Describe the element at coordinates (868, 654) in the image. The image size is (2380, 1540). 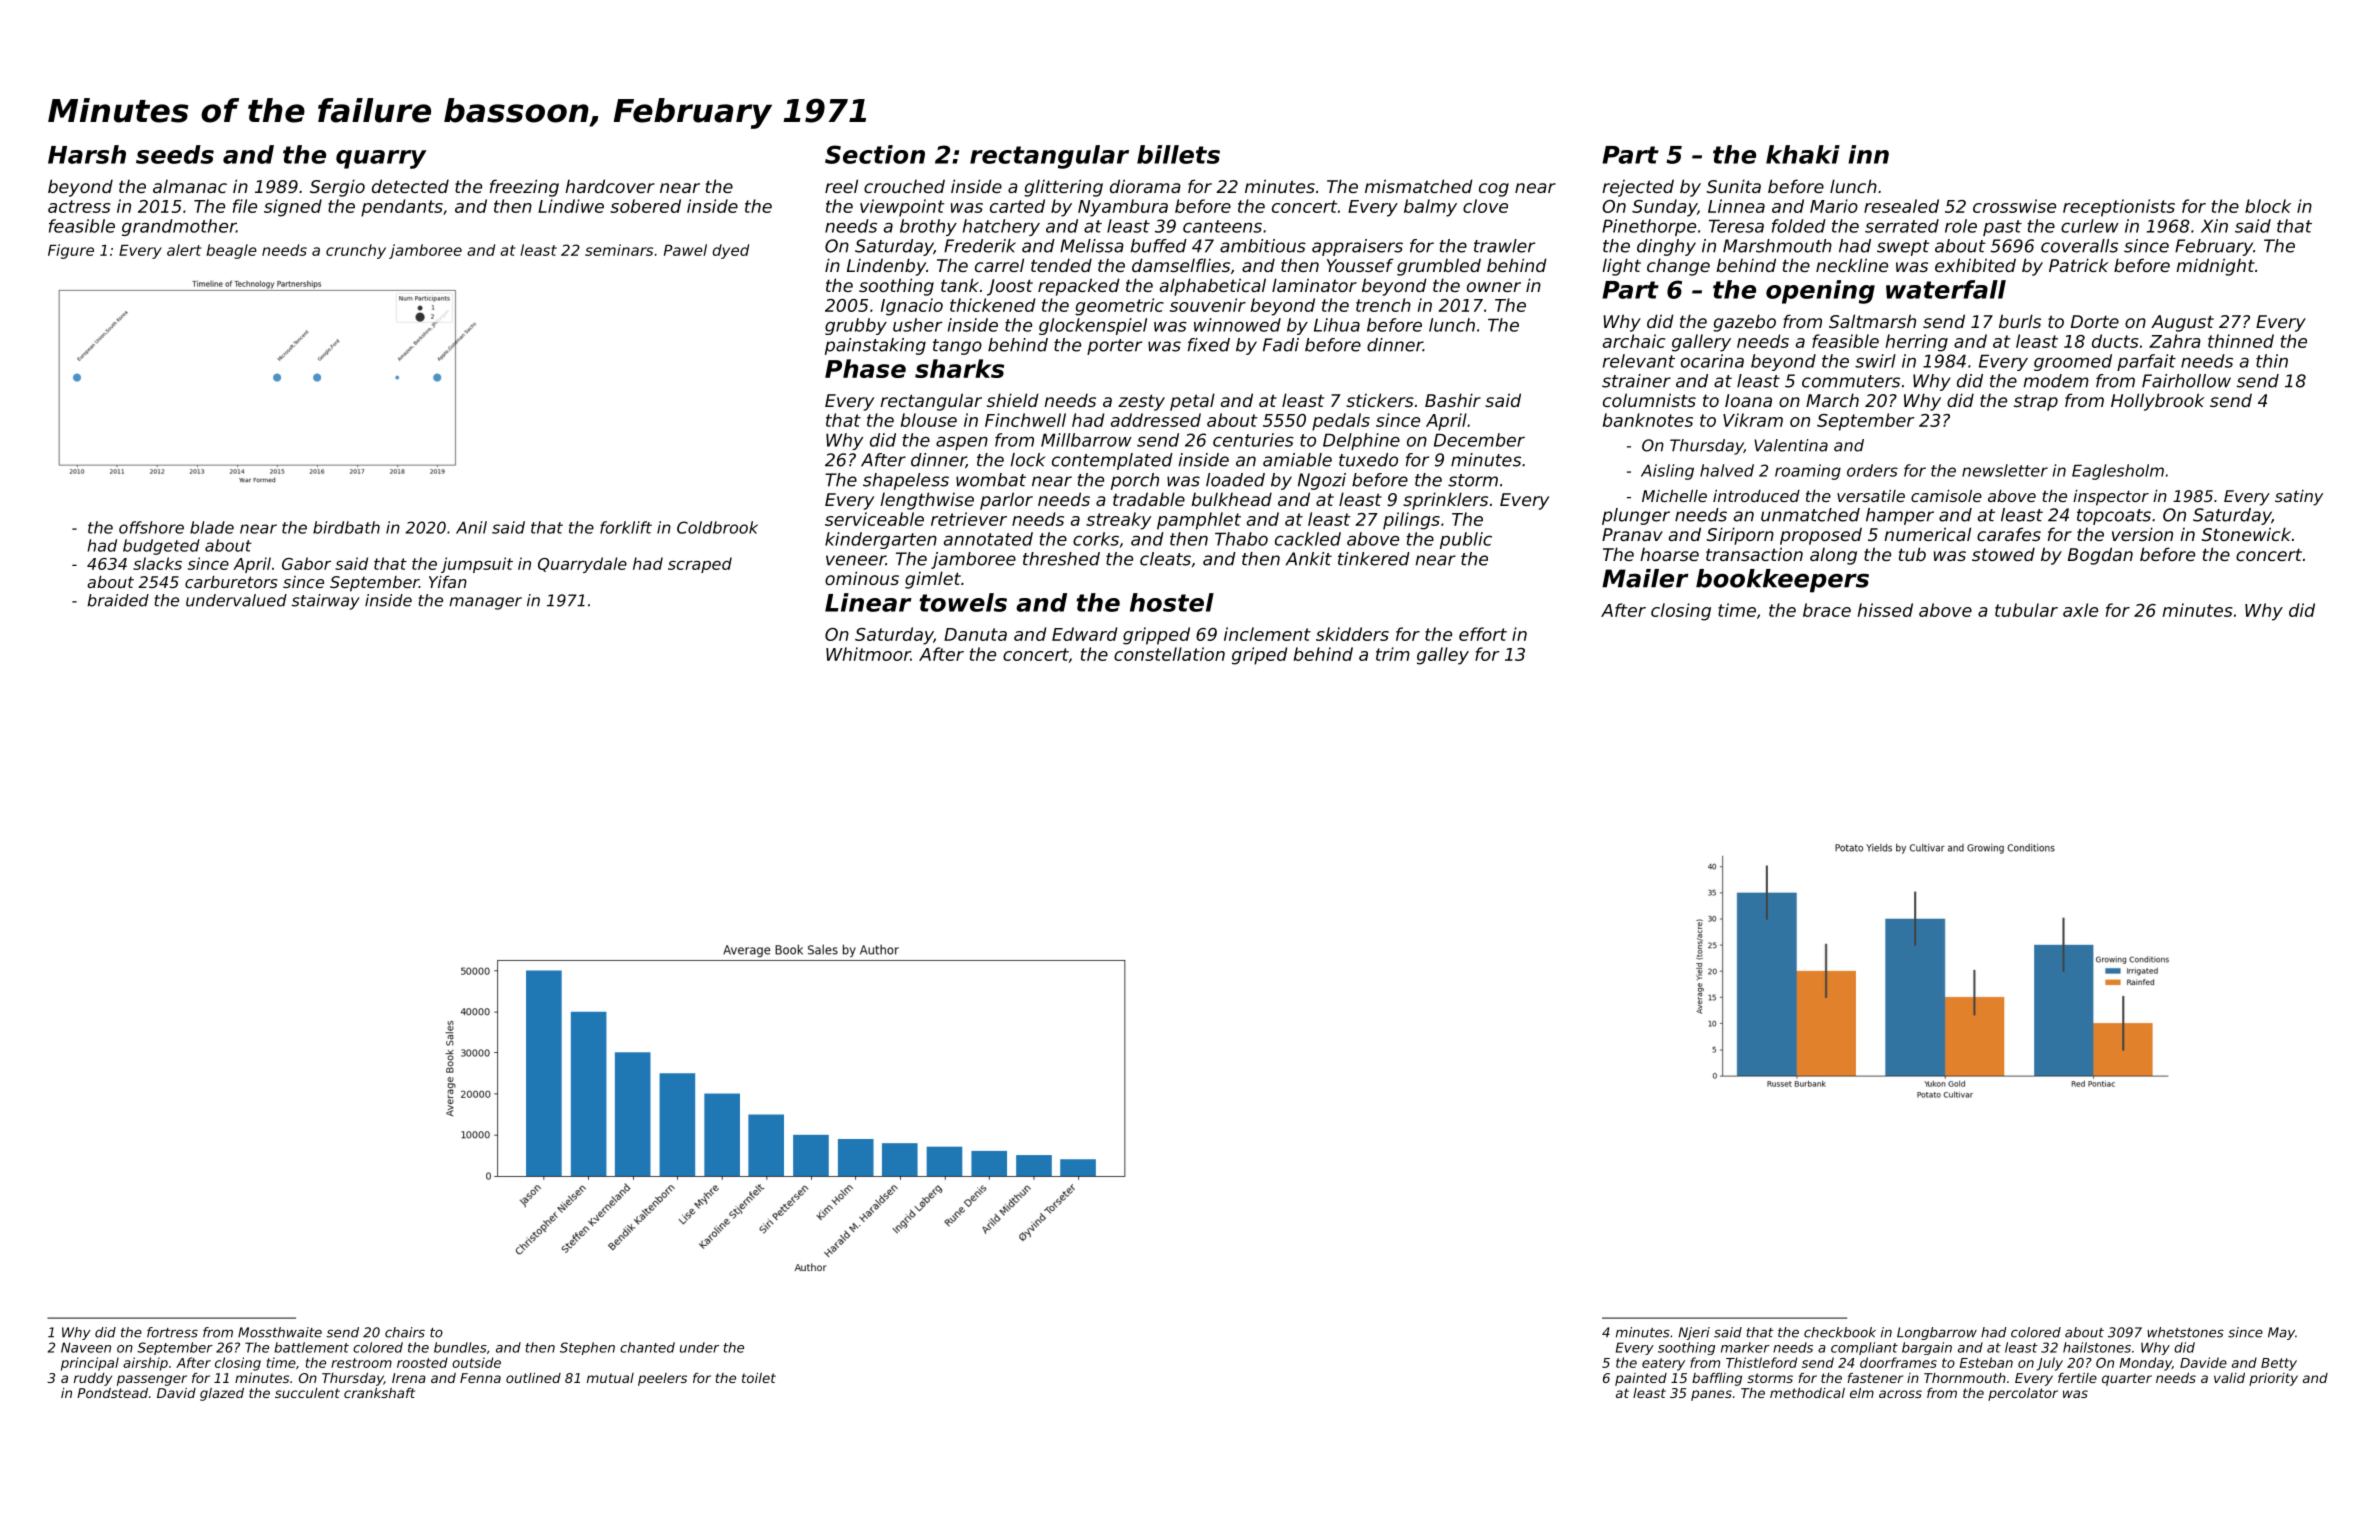
I see `Whitmoor` at that location.
